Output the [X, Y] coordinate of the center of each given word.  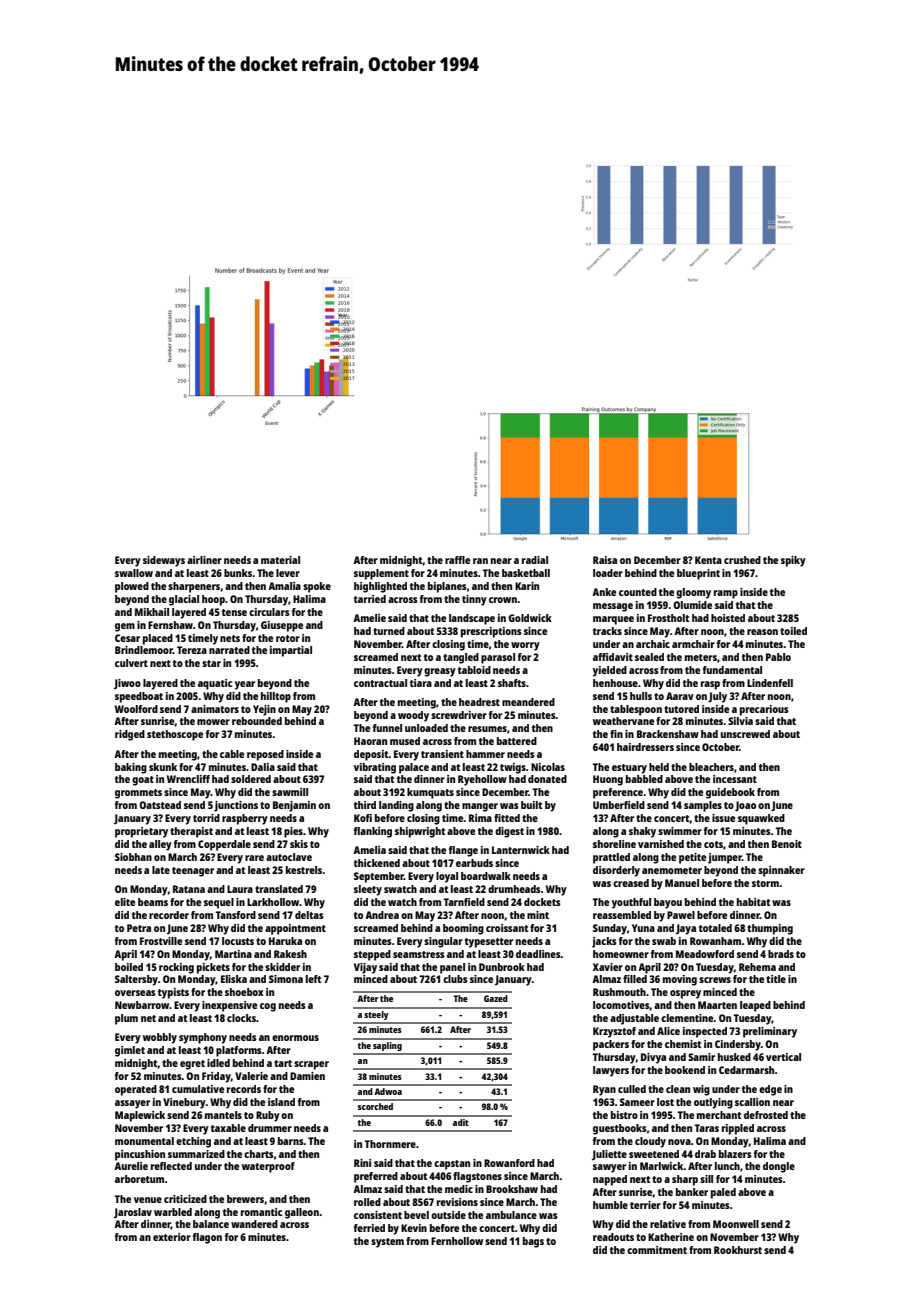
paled [723, 1193]
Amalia [284, 586]
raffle [457, 560]
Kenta [708, 560]
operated [136, 1090]
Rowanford [509, 1163]
